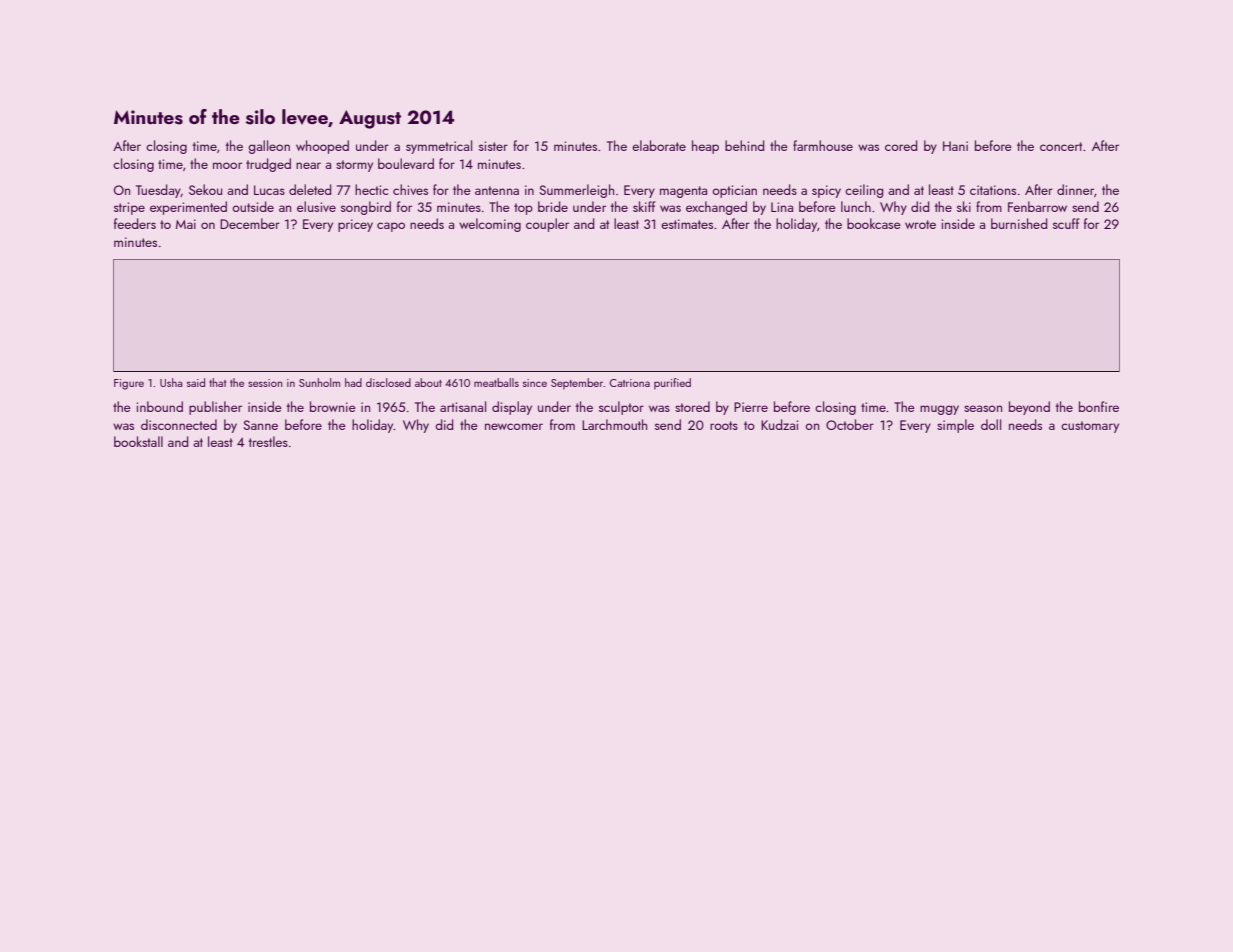 Image resolution: width=1233 pixels, height=952 pixels. Describe the element at coordinates (269, 147) in the document. I see `galleon` at that location.
